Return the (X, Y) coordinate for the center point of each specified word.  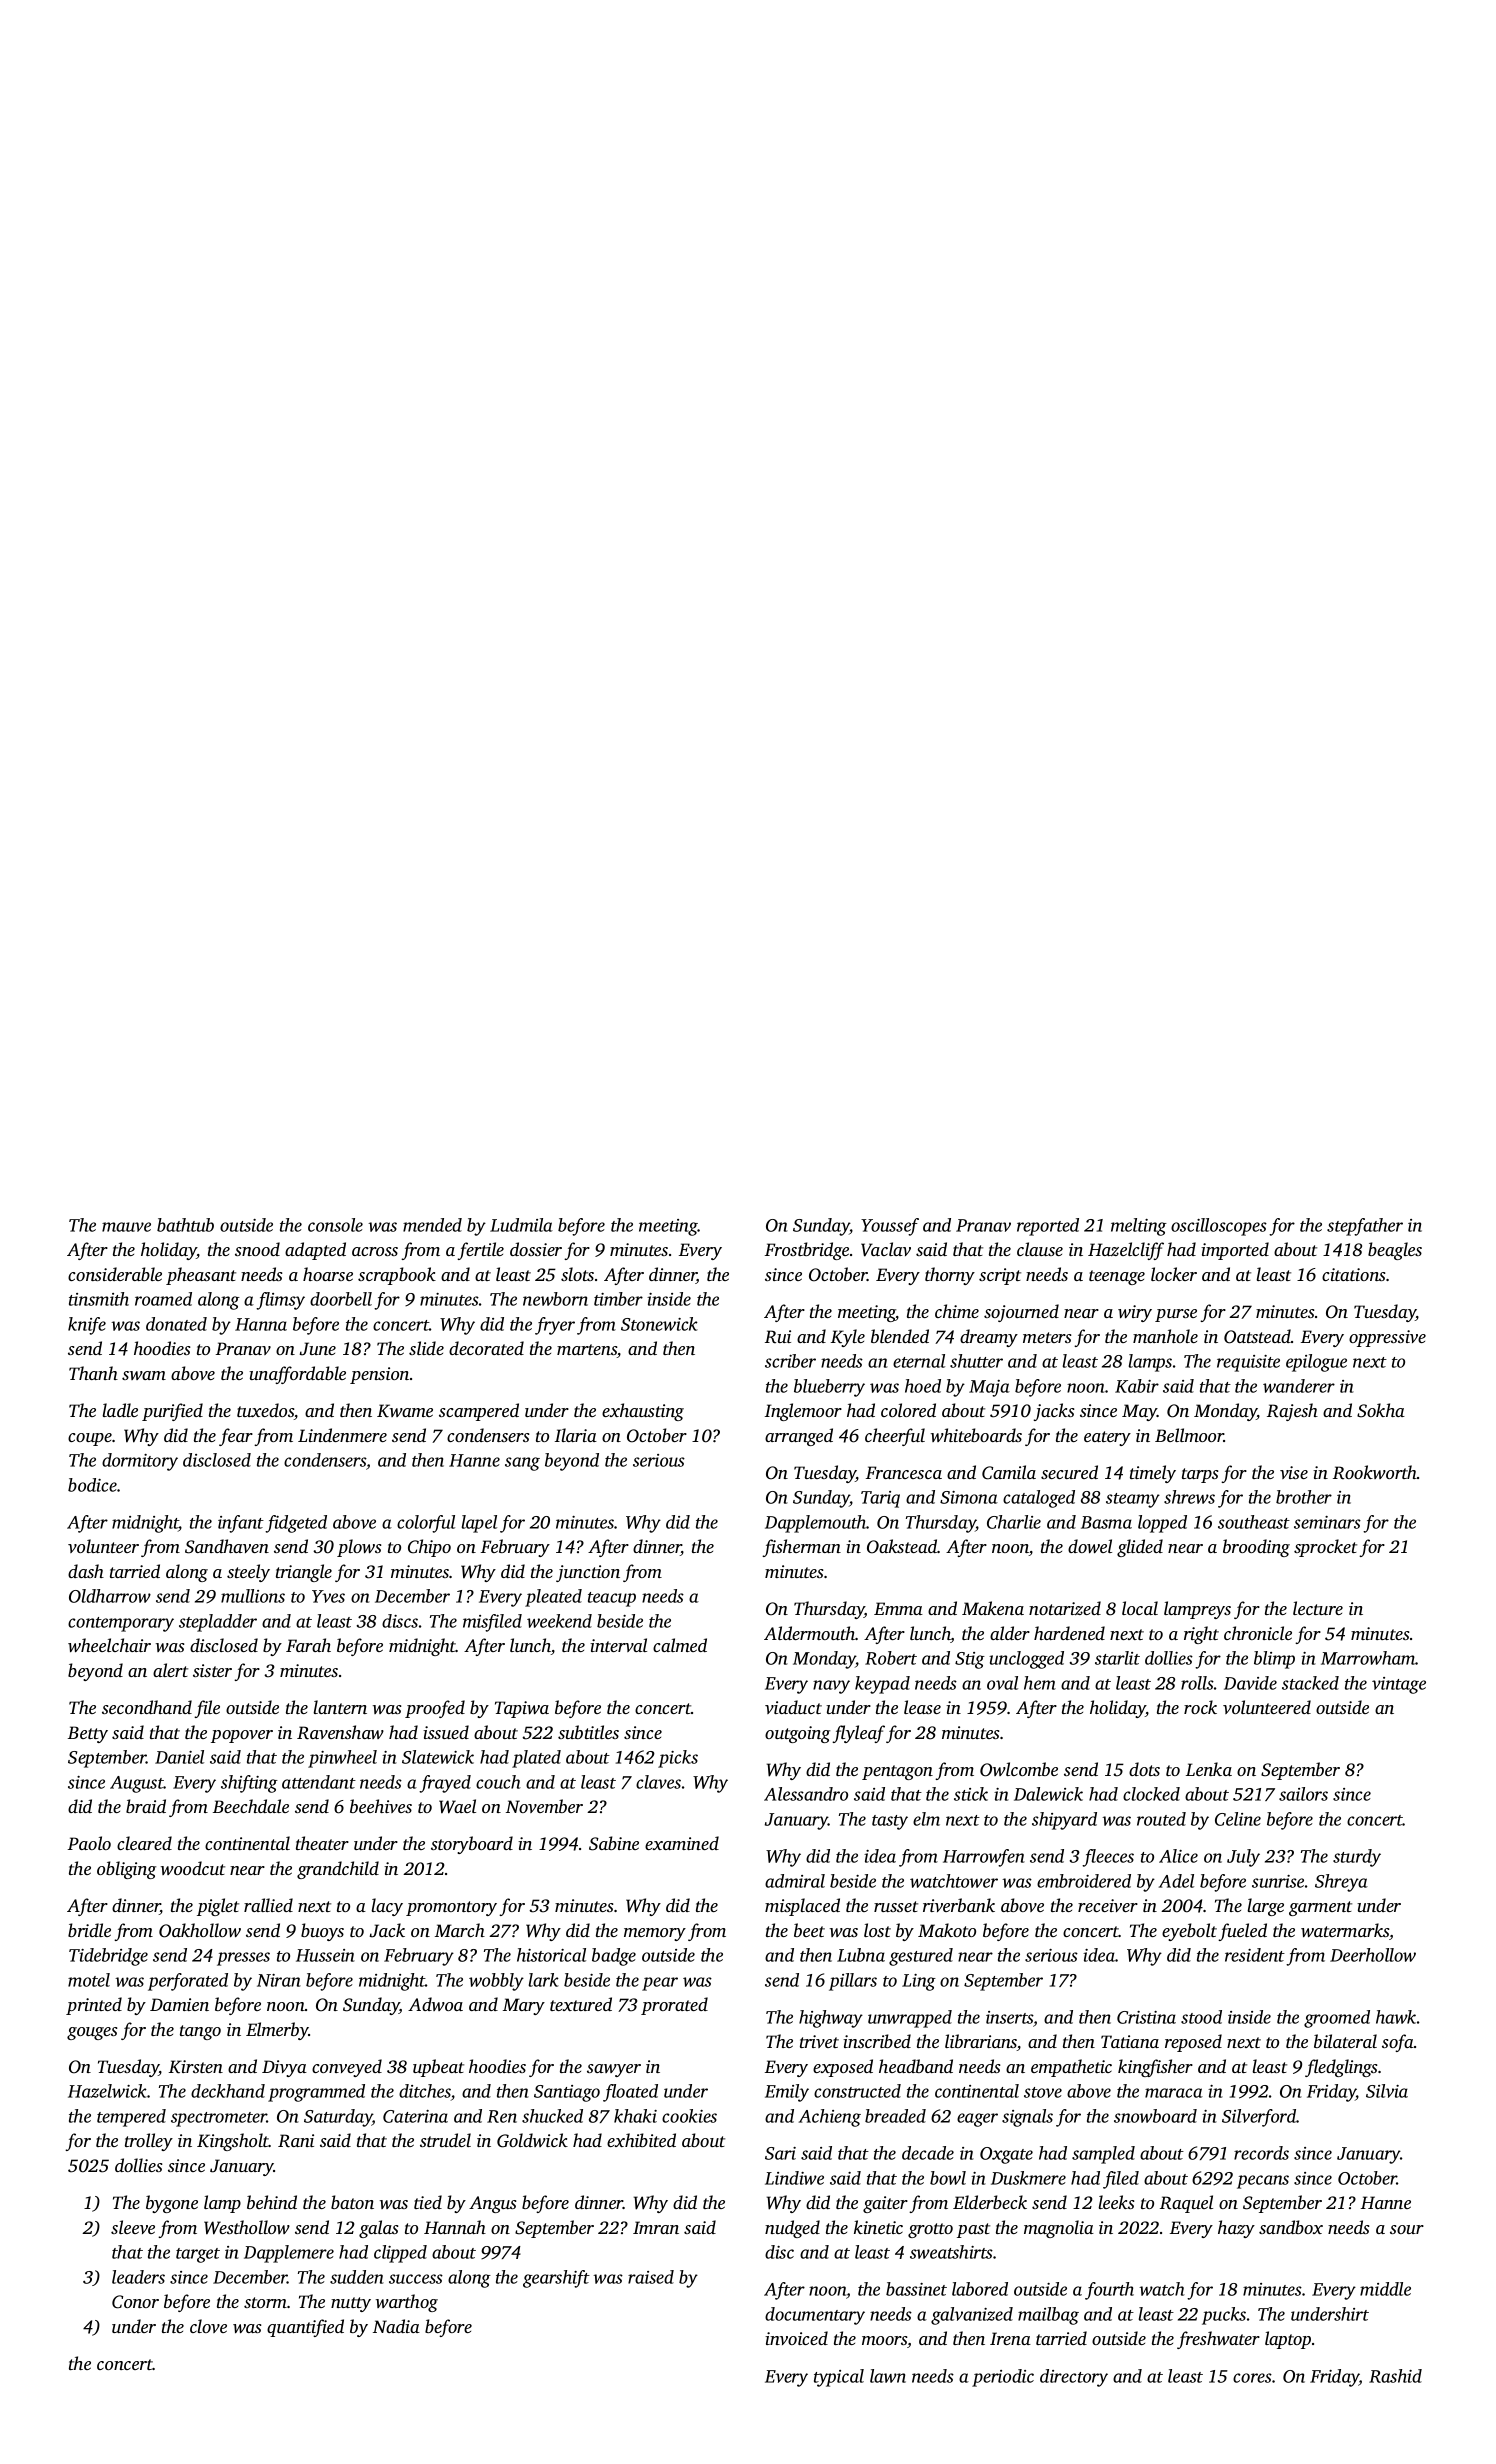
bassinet (916, 2289)
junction (588, 1573)
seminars (1327, 1522)
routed (1161, 1819)
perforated (188, 1982)
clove (208, 2326)
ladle (120, 1410)
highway (831, 2019)
